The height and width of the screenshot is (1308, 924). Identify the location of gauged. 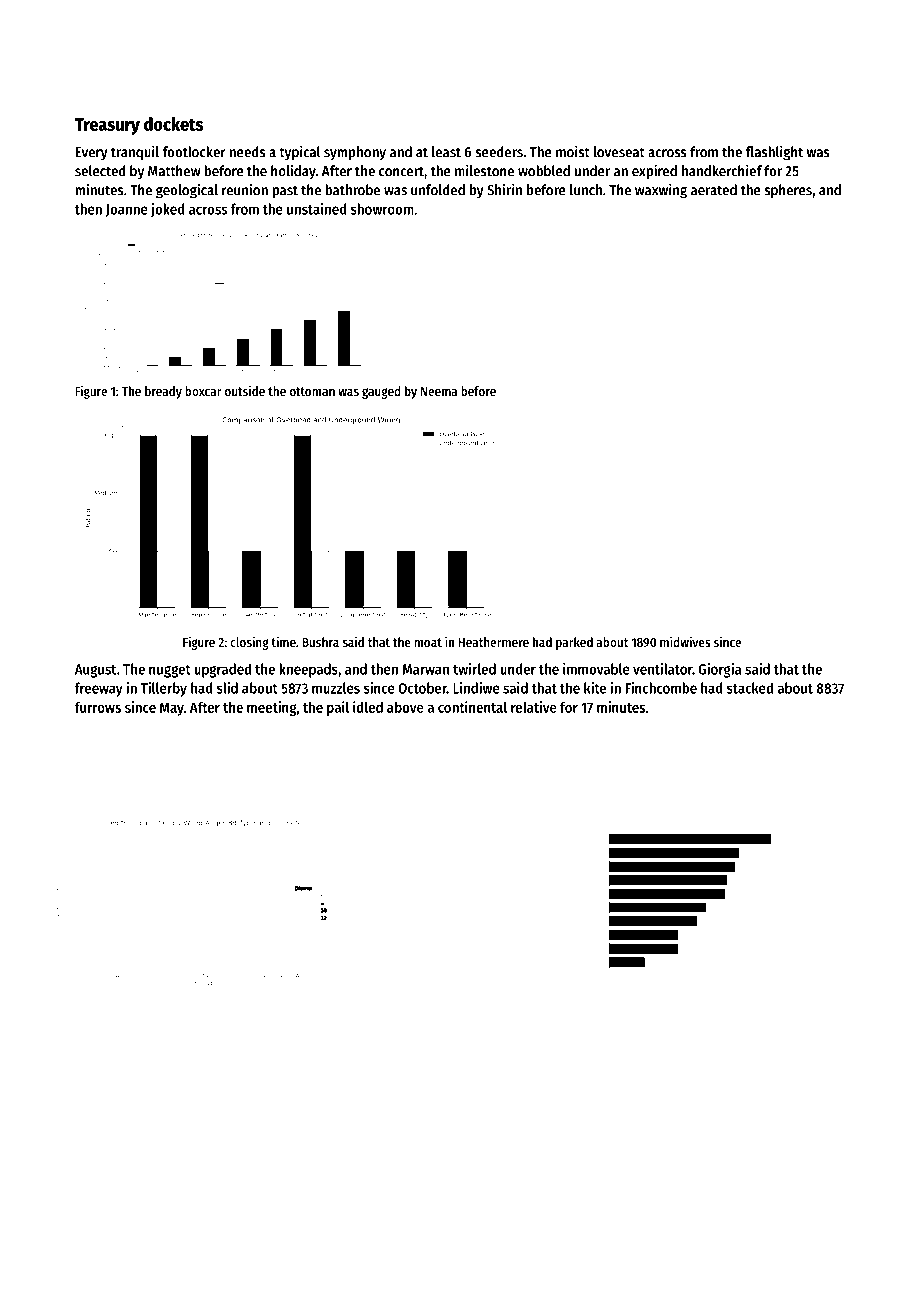
(381, 392).
